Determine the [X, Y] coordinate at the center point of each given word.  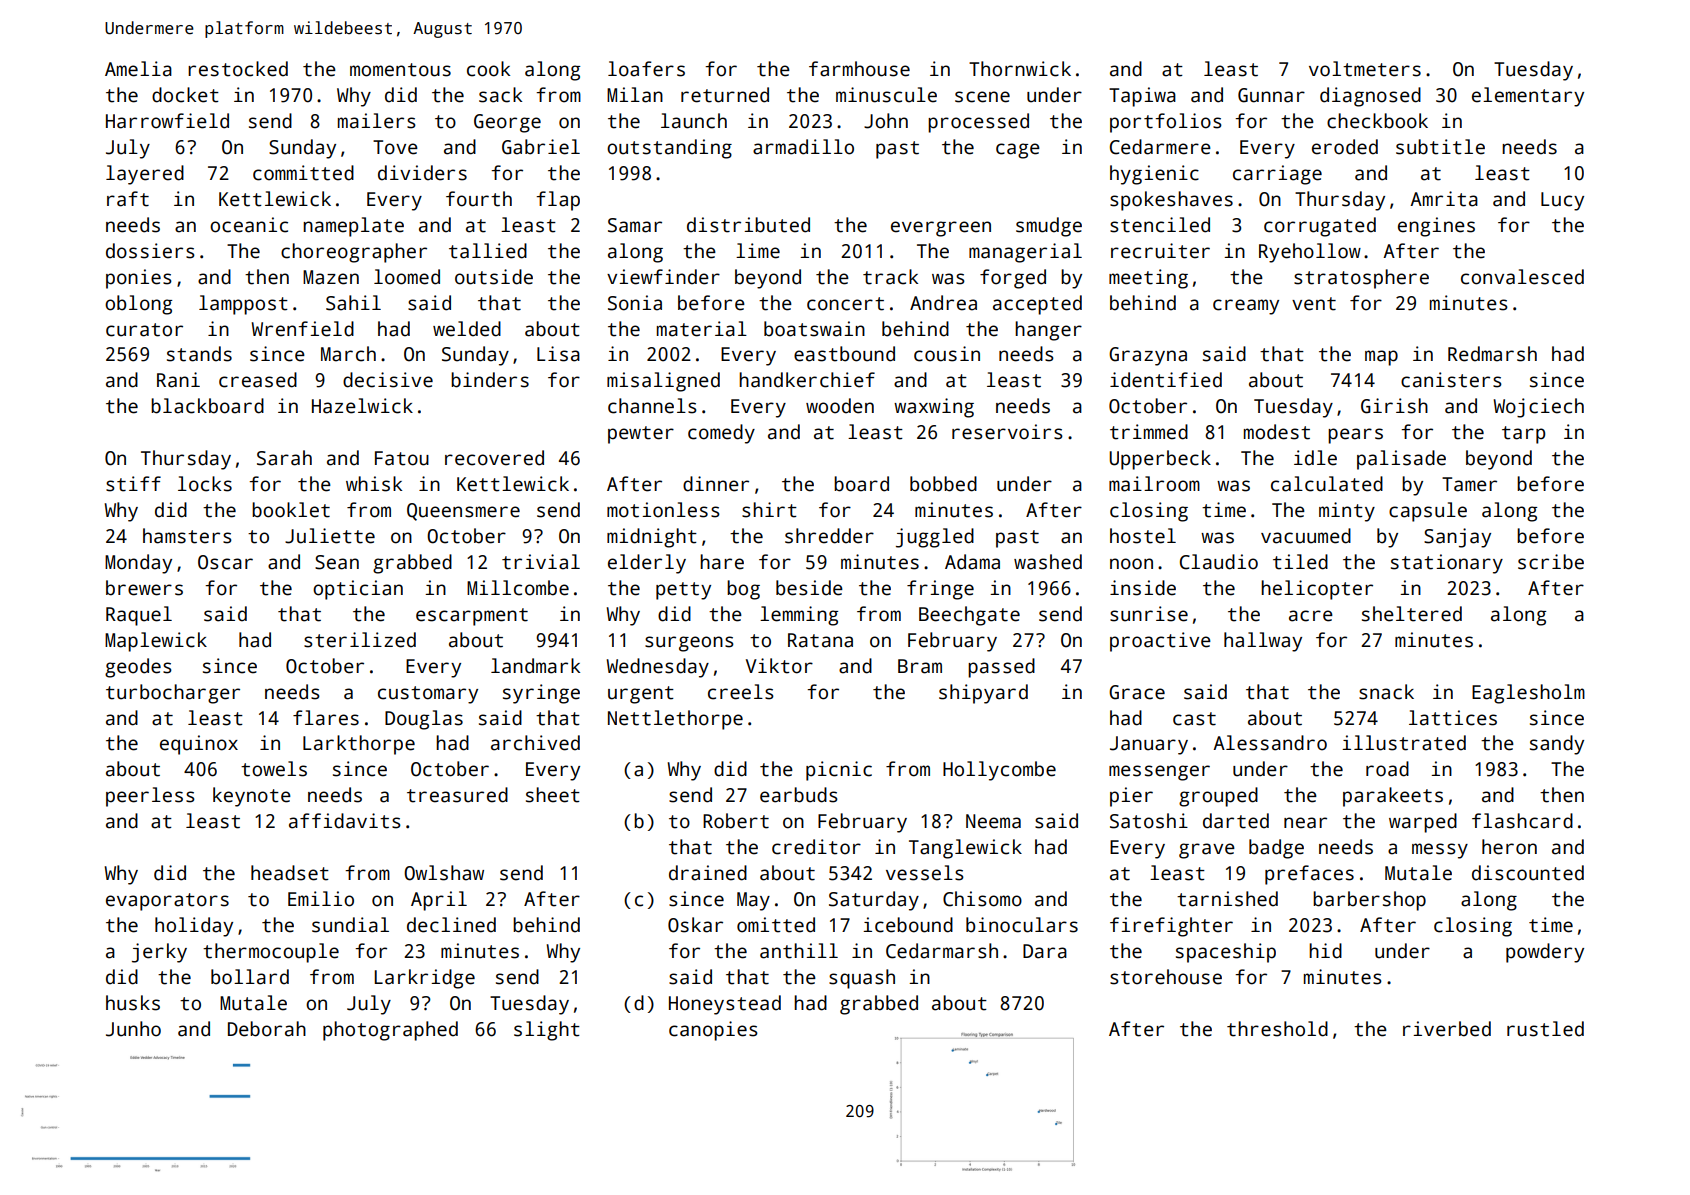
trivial [541, 562]
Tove [395, 147]
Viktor [779, 666]
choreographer [354, 253]
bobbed [943, 484]
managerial [1025, 253]
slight [547, 1031]
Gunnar [1271, 95]
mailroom [1154, 484]
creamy [1246, 307]
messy [1440, 851]
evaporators [167, 902]
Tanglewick [965, 849]
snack [1386, 692]
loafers [646, 69]
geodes [138, 668]
